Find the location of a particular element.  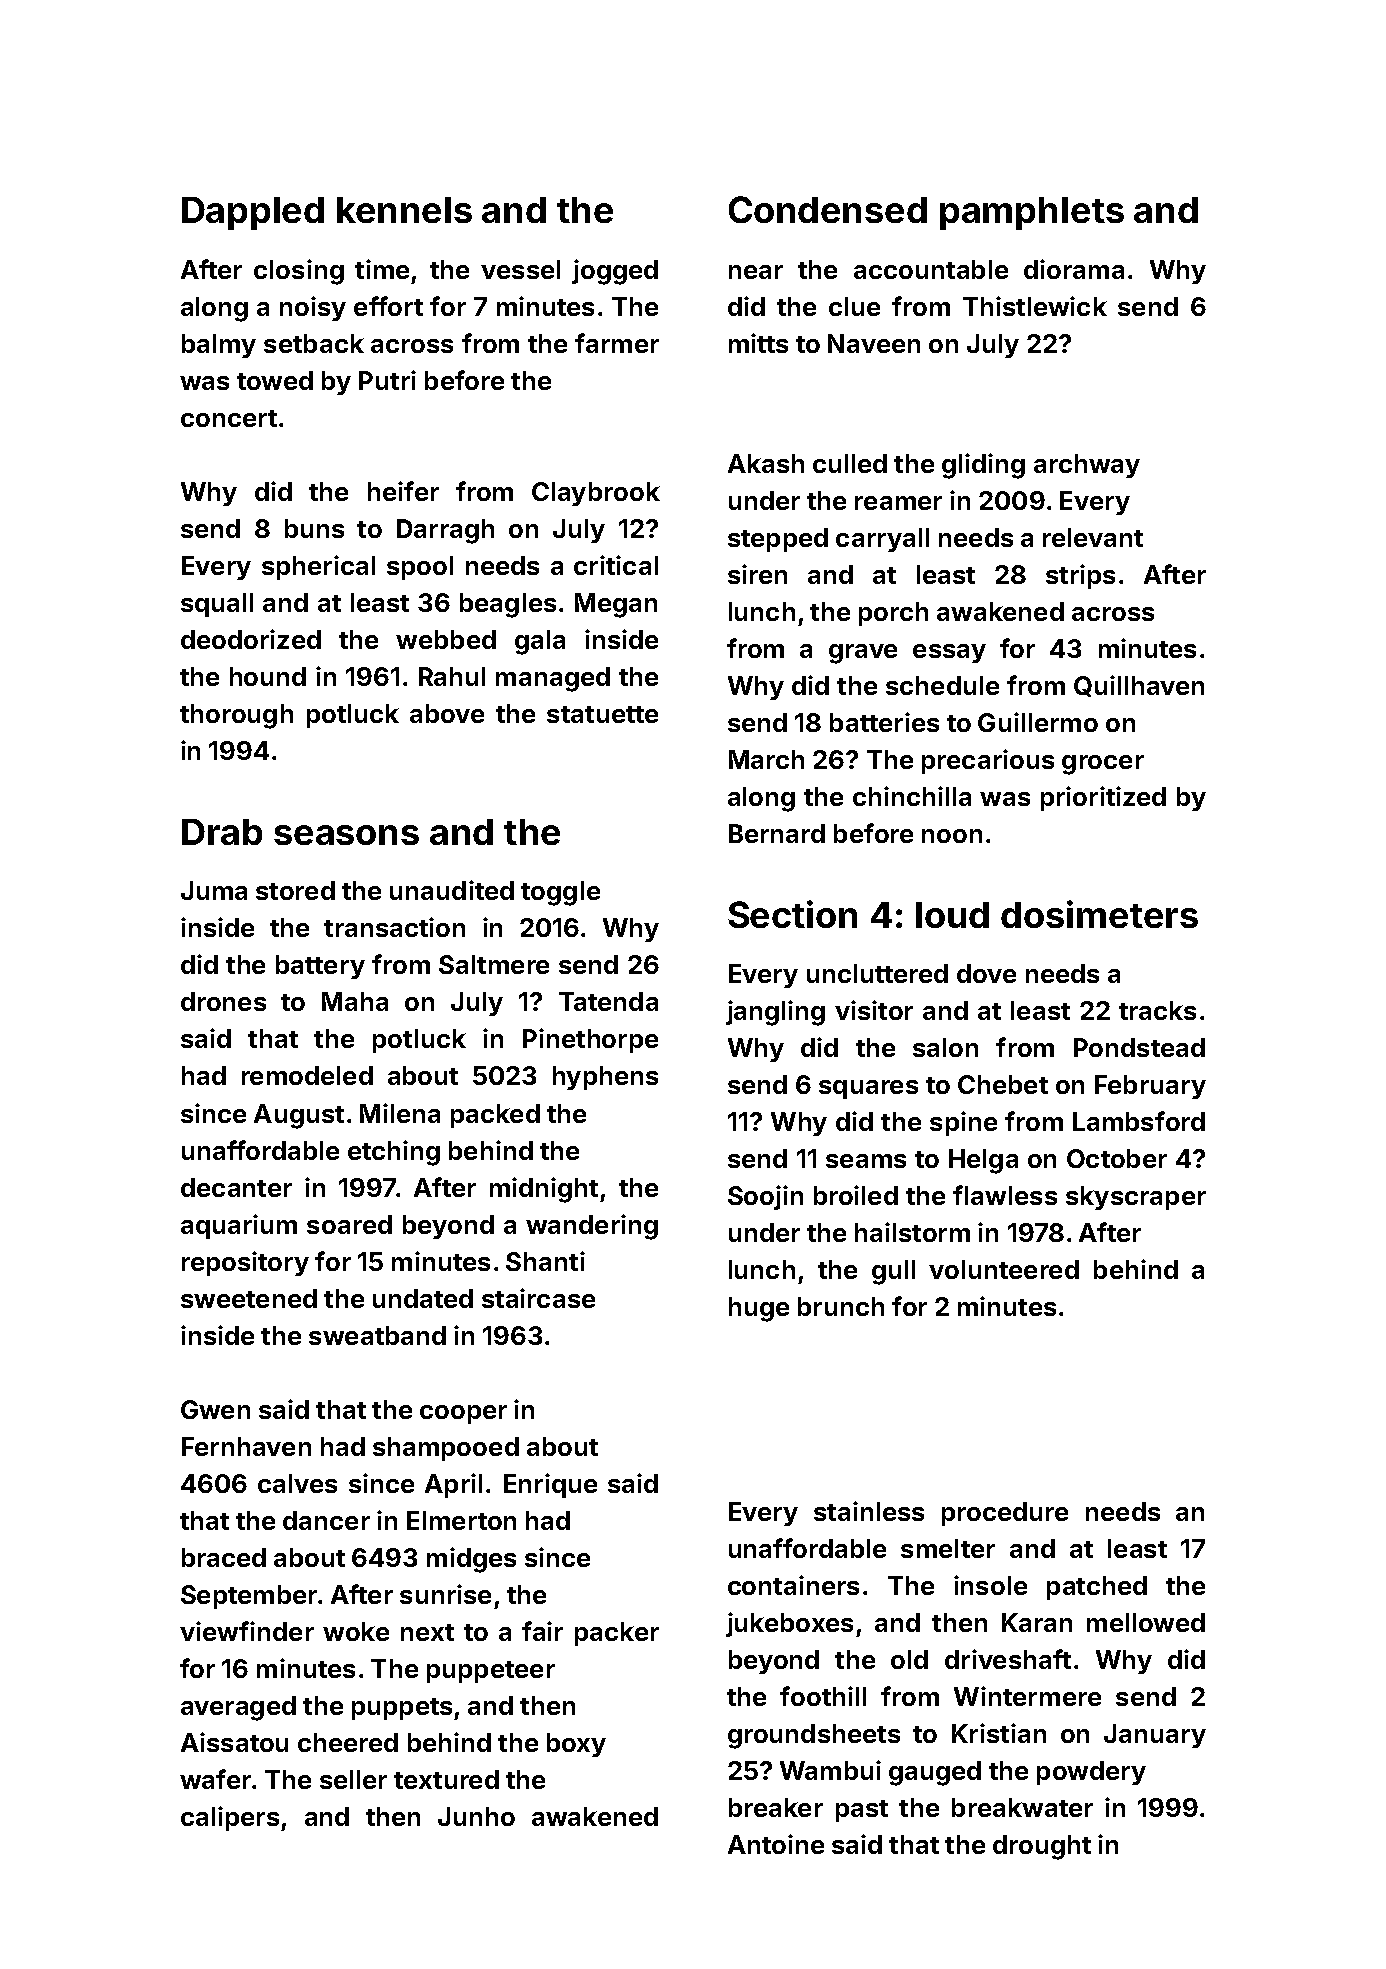

setback is located at coordinates (314, 343).
